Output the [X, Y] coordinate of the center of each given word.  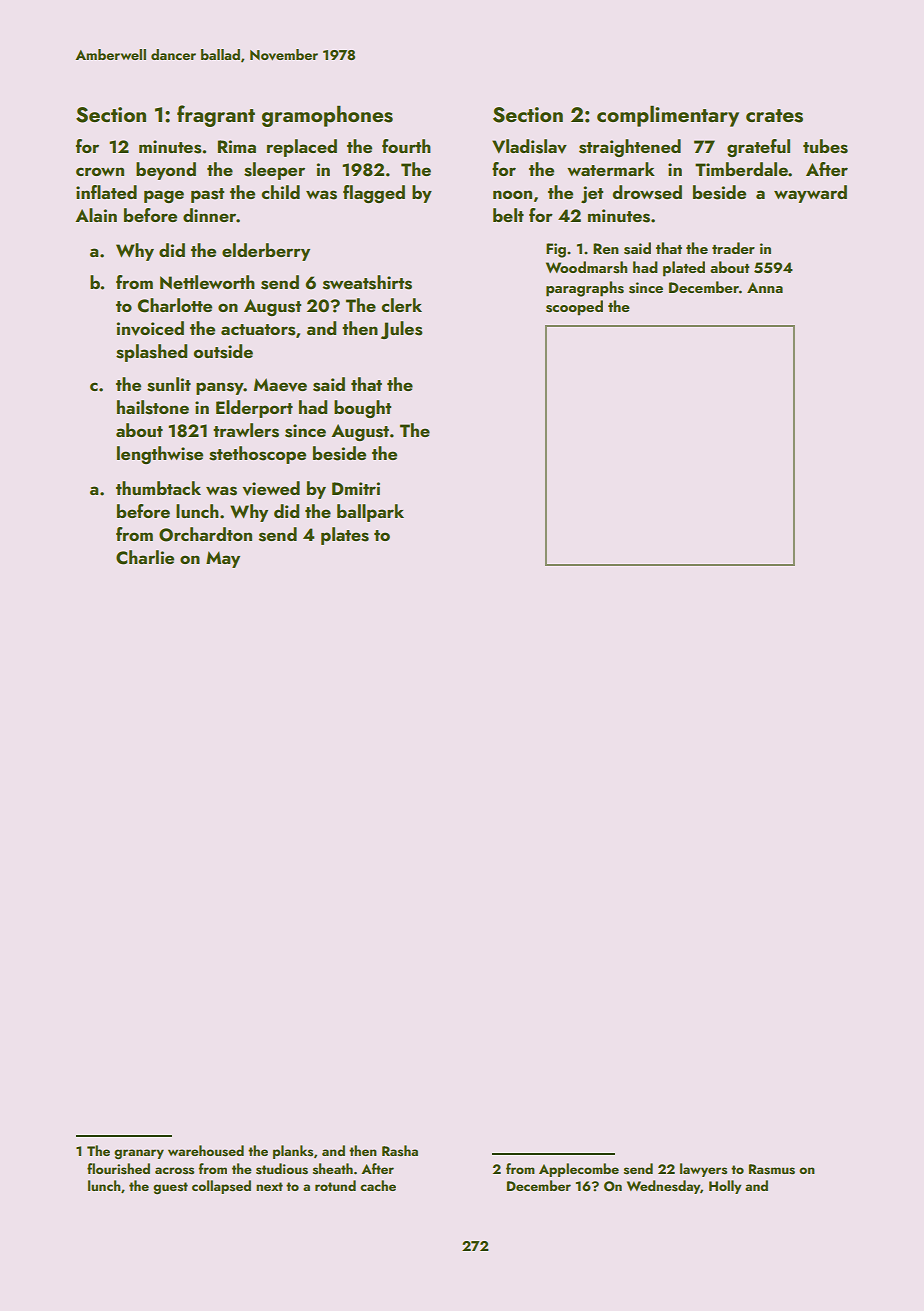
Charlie [145, 557]
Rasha [400, 1151]
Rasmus [772, 1169]
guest [170, 1188]
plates [345, 536]
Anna [765, 287]
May [223, 559]
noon [512, 194]
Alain [96, 215]
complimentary [668, 116]
